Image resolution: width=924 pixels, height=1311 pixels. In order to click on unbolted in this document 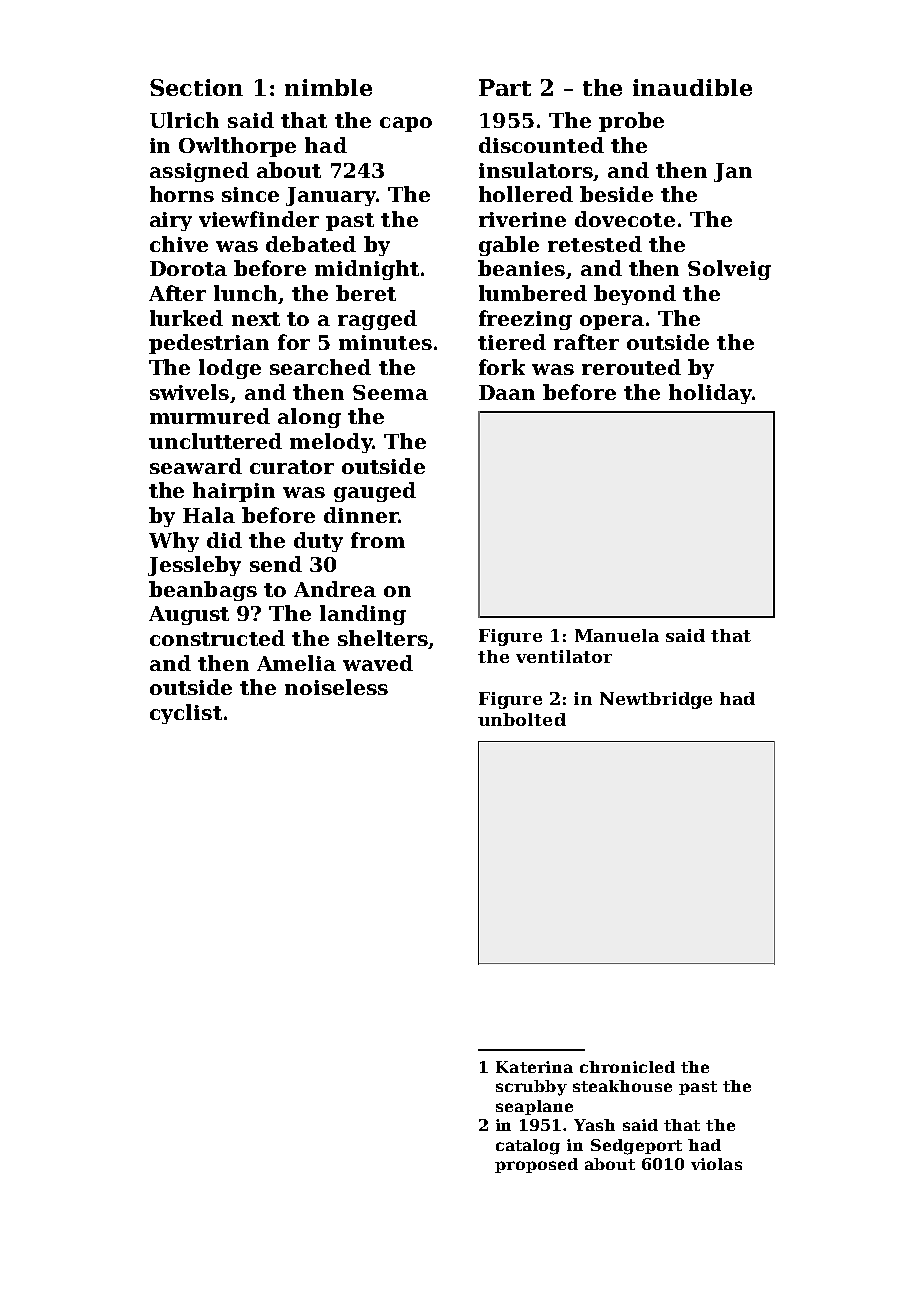, I will do `click(522, 719)`.
